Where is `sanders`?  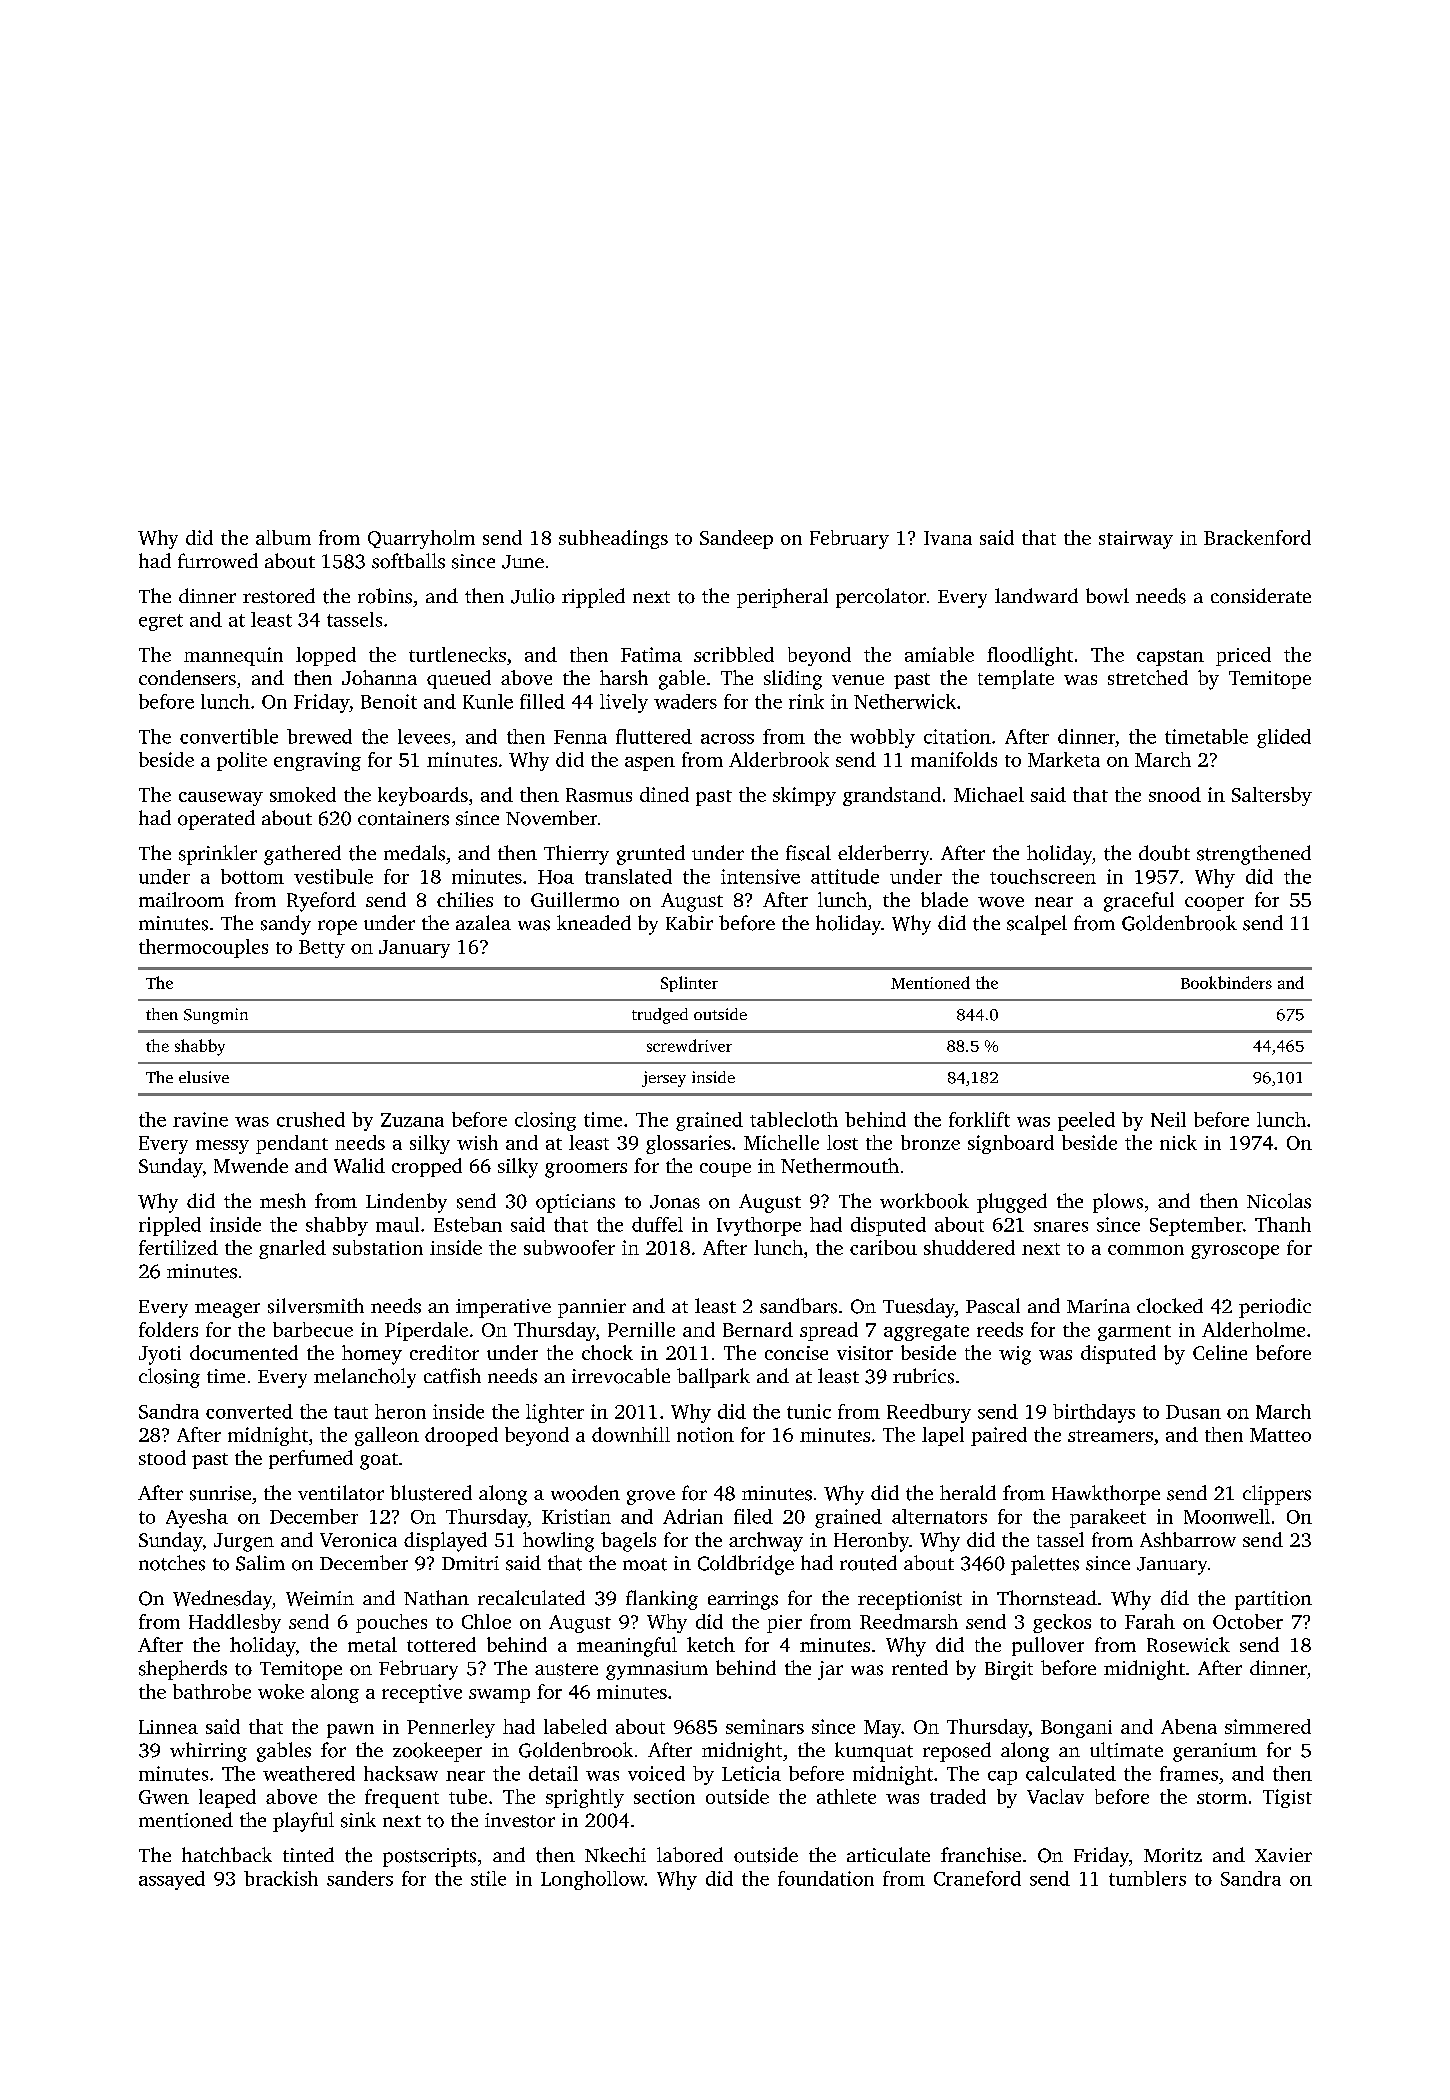
sanders is located at coordinates (360, 1878).
